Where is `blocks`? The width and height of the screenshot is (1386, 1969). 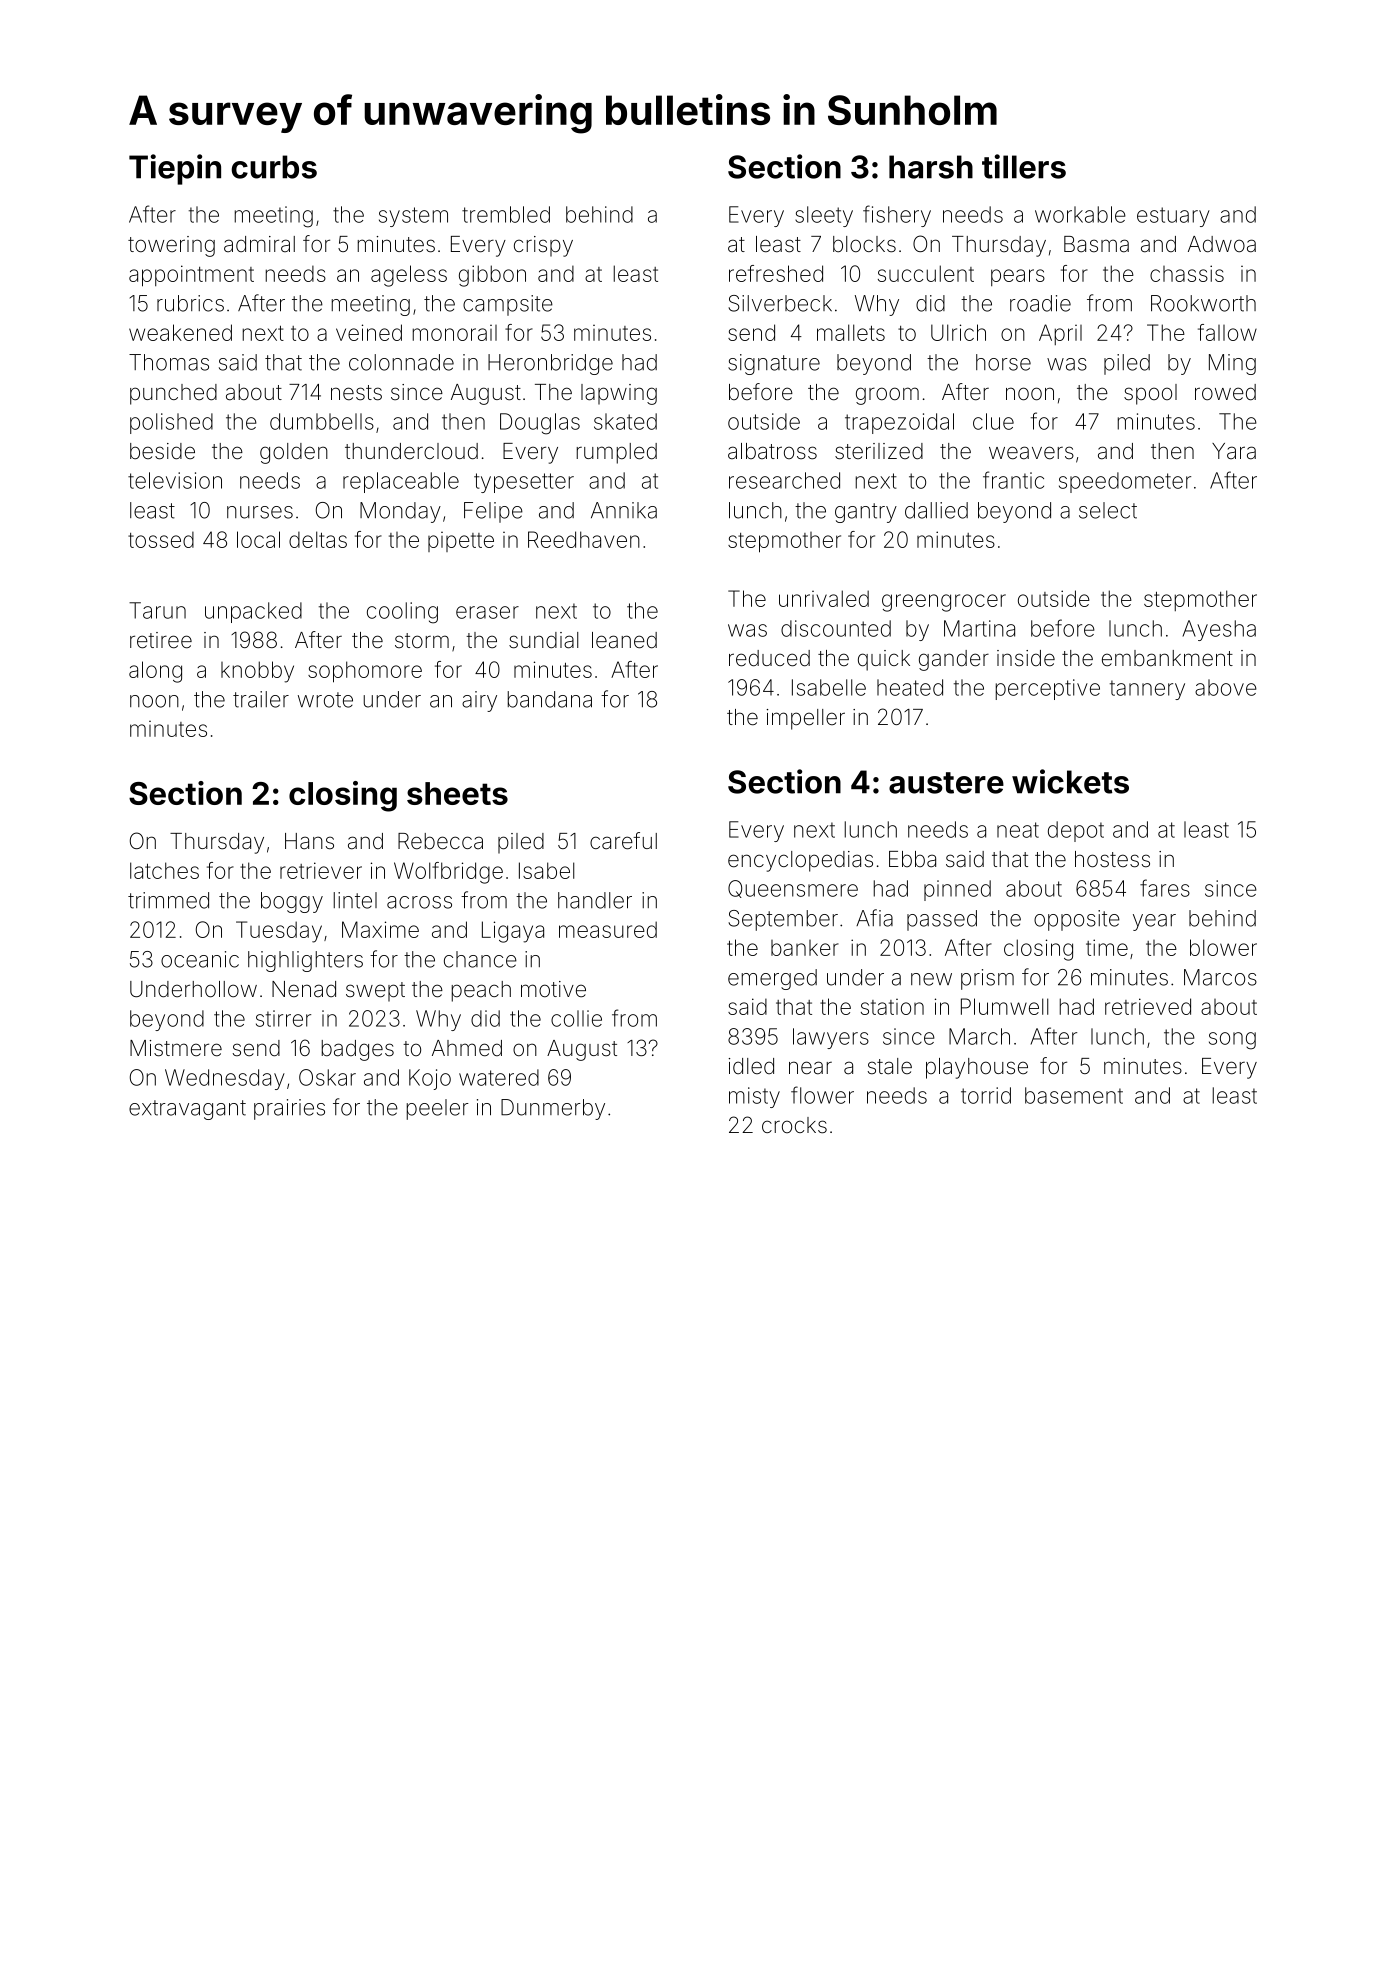
blocks is located at coordinates (864, 244).
